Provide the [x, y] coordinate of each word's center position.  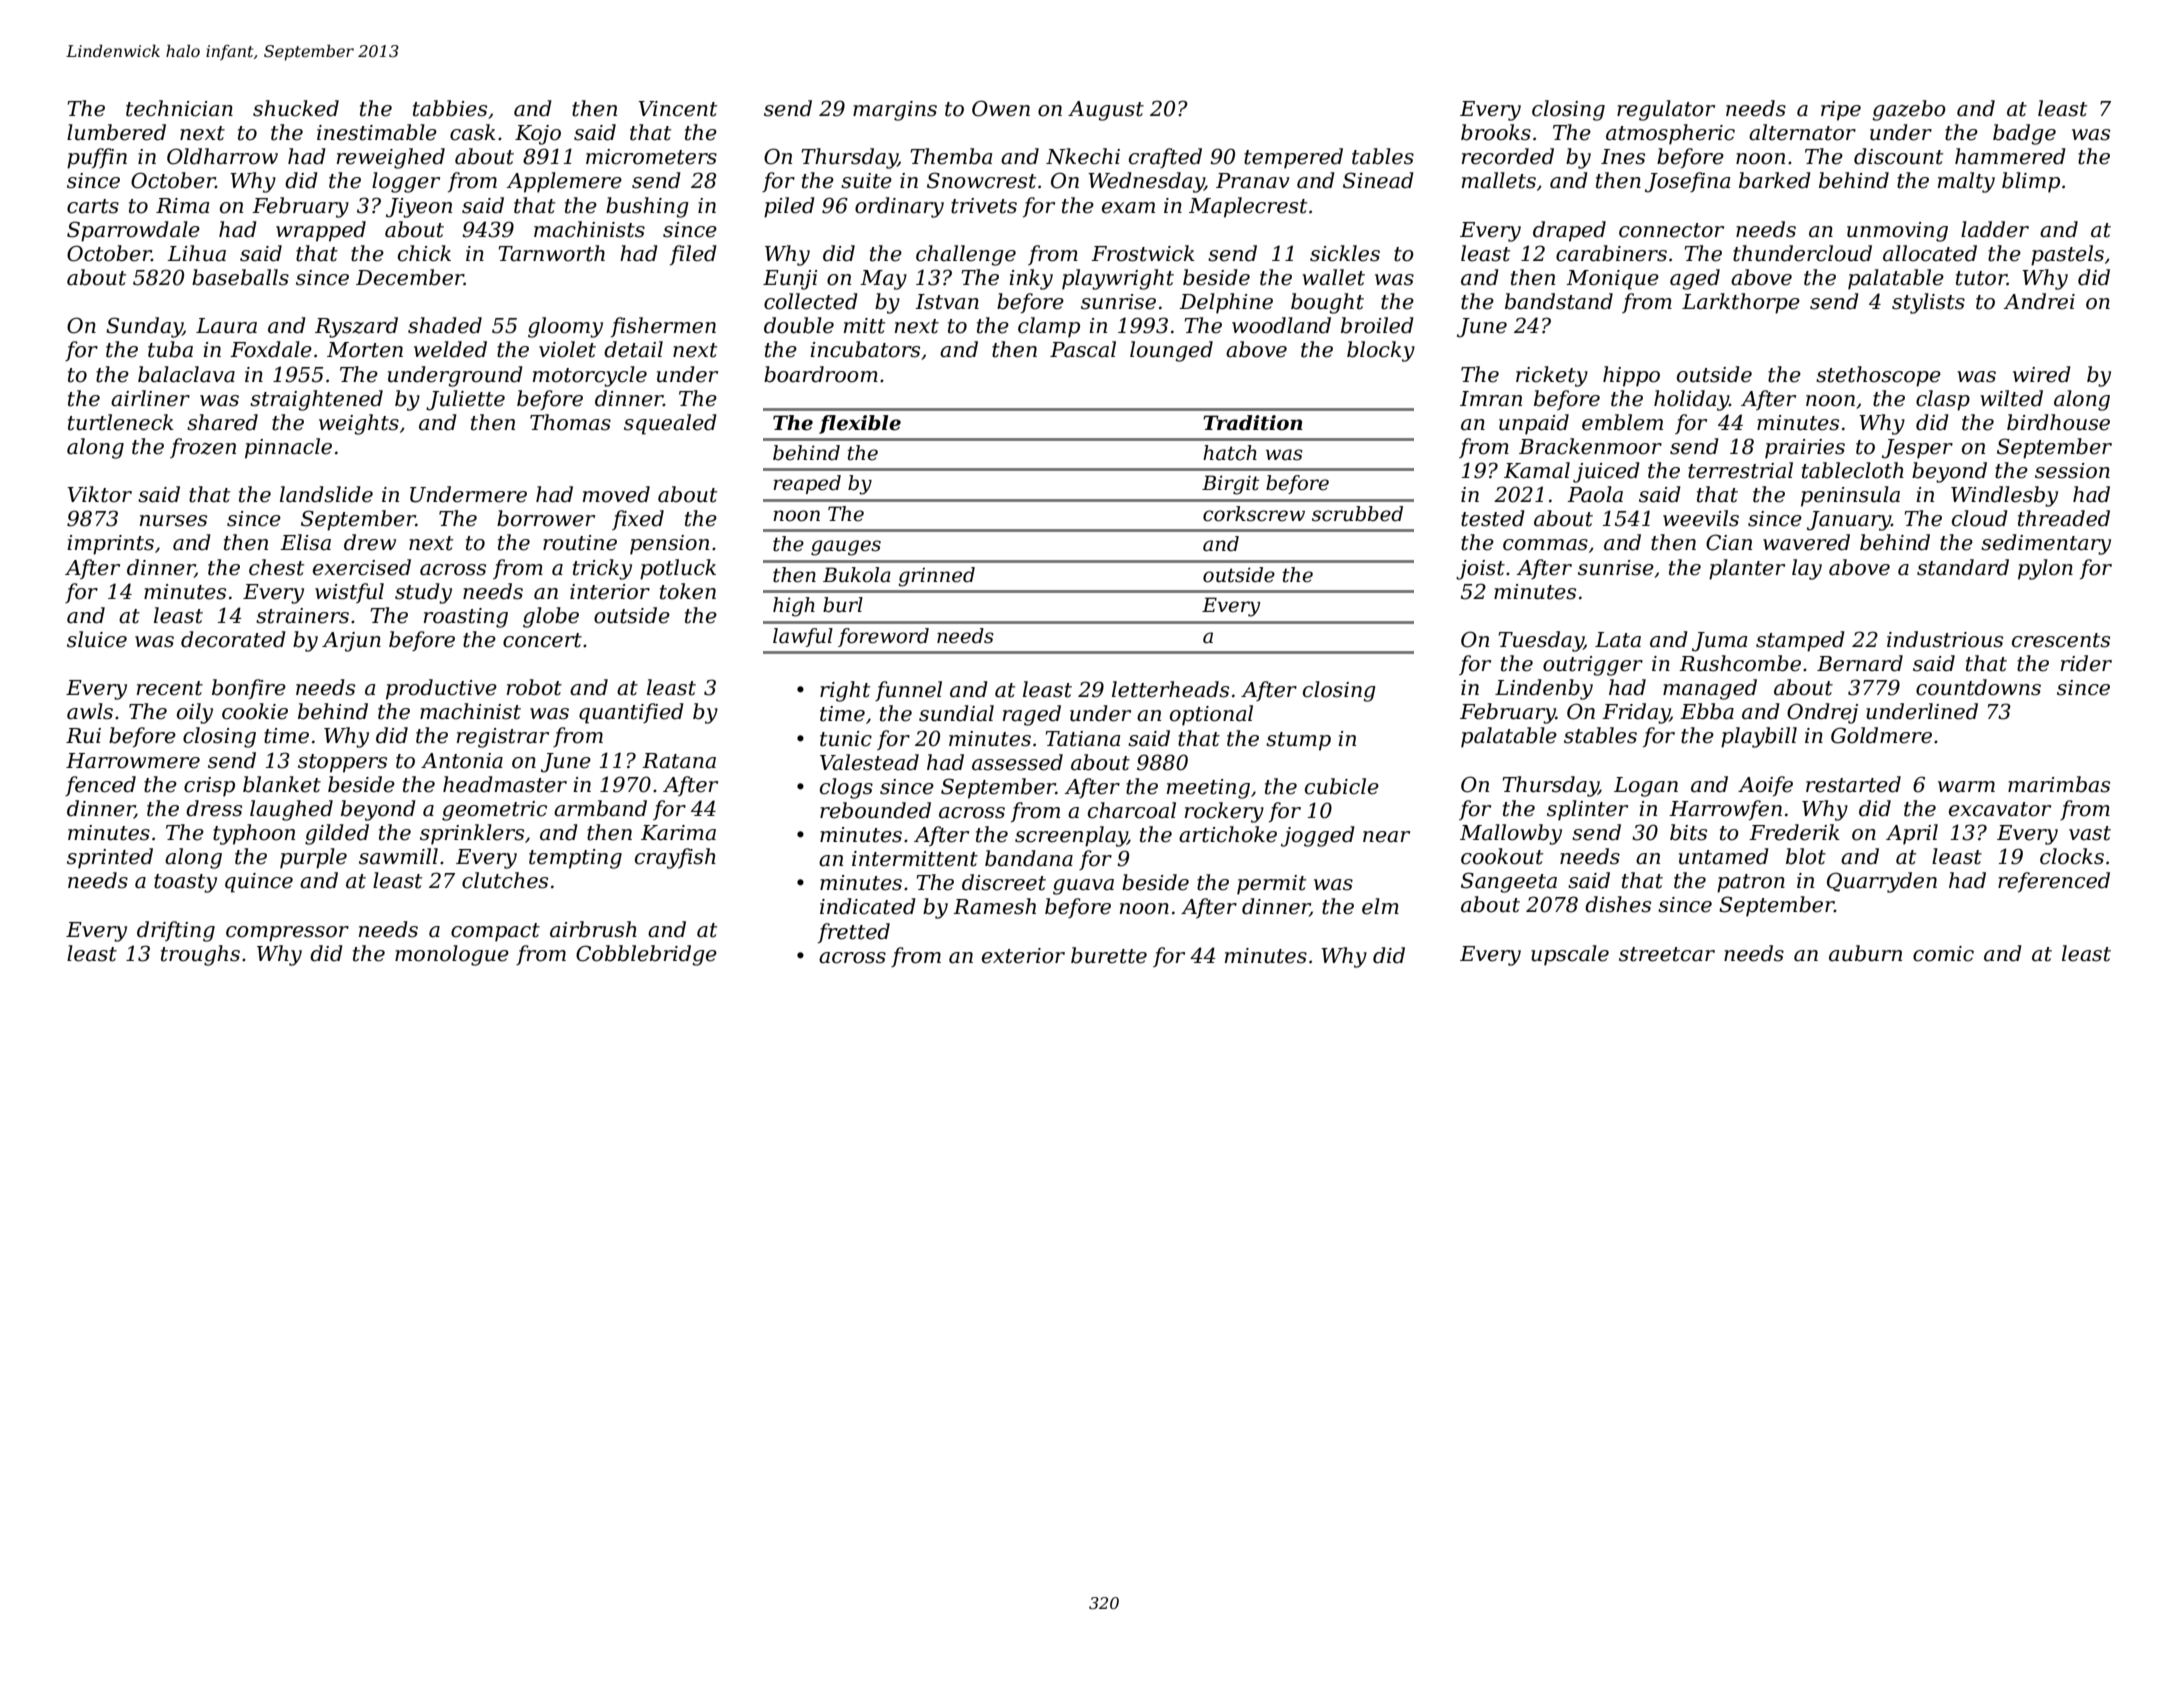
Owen [1001, 108]
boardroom [821, 374]
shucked [296, 108]
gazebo [1909, 110]
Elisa [305, 542]
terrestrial [1740, 470]
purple [313, 858]
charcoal [1132, 810]
